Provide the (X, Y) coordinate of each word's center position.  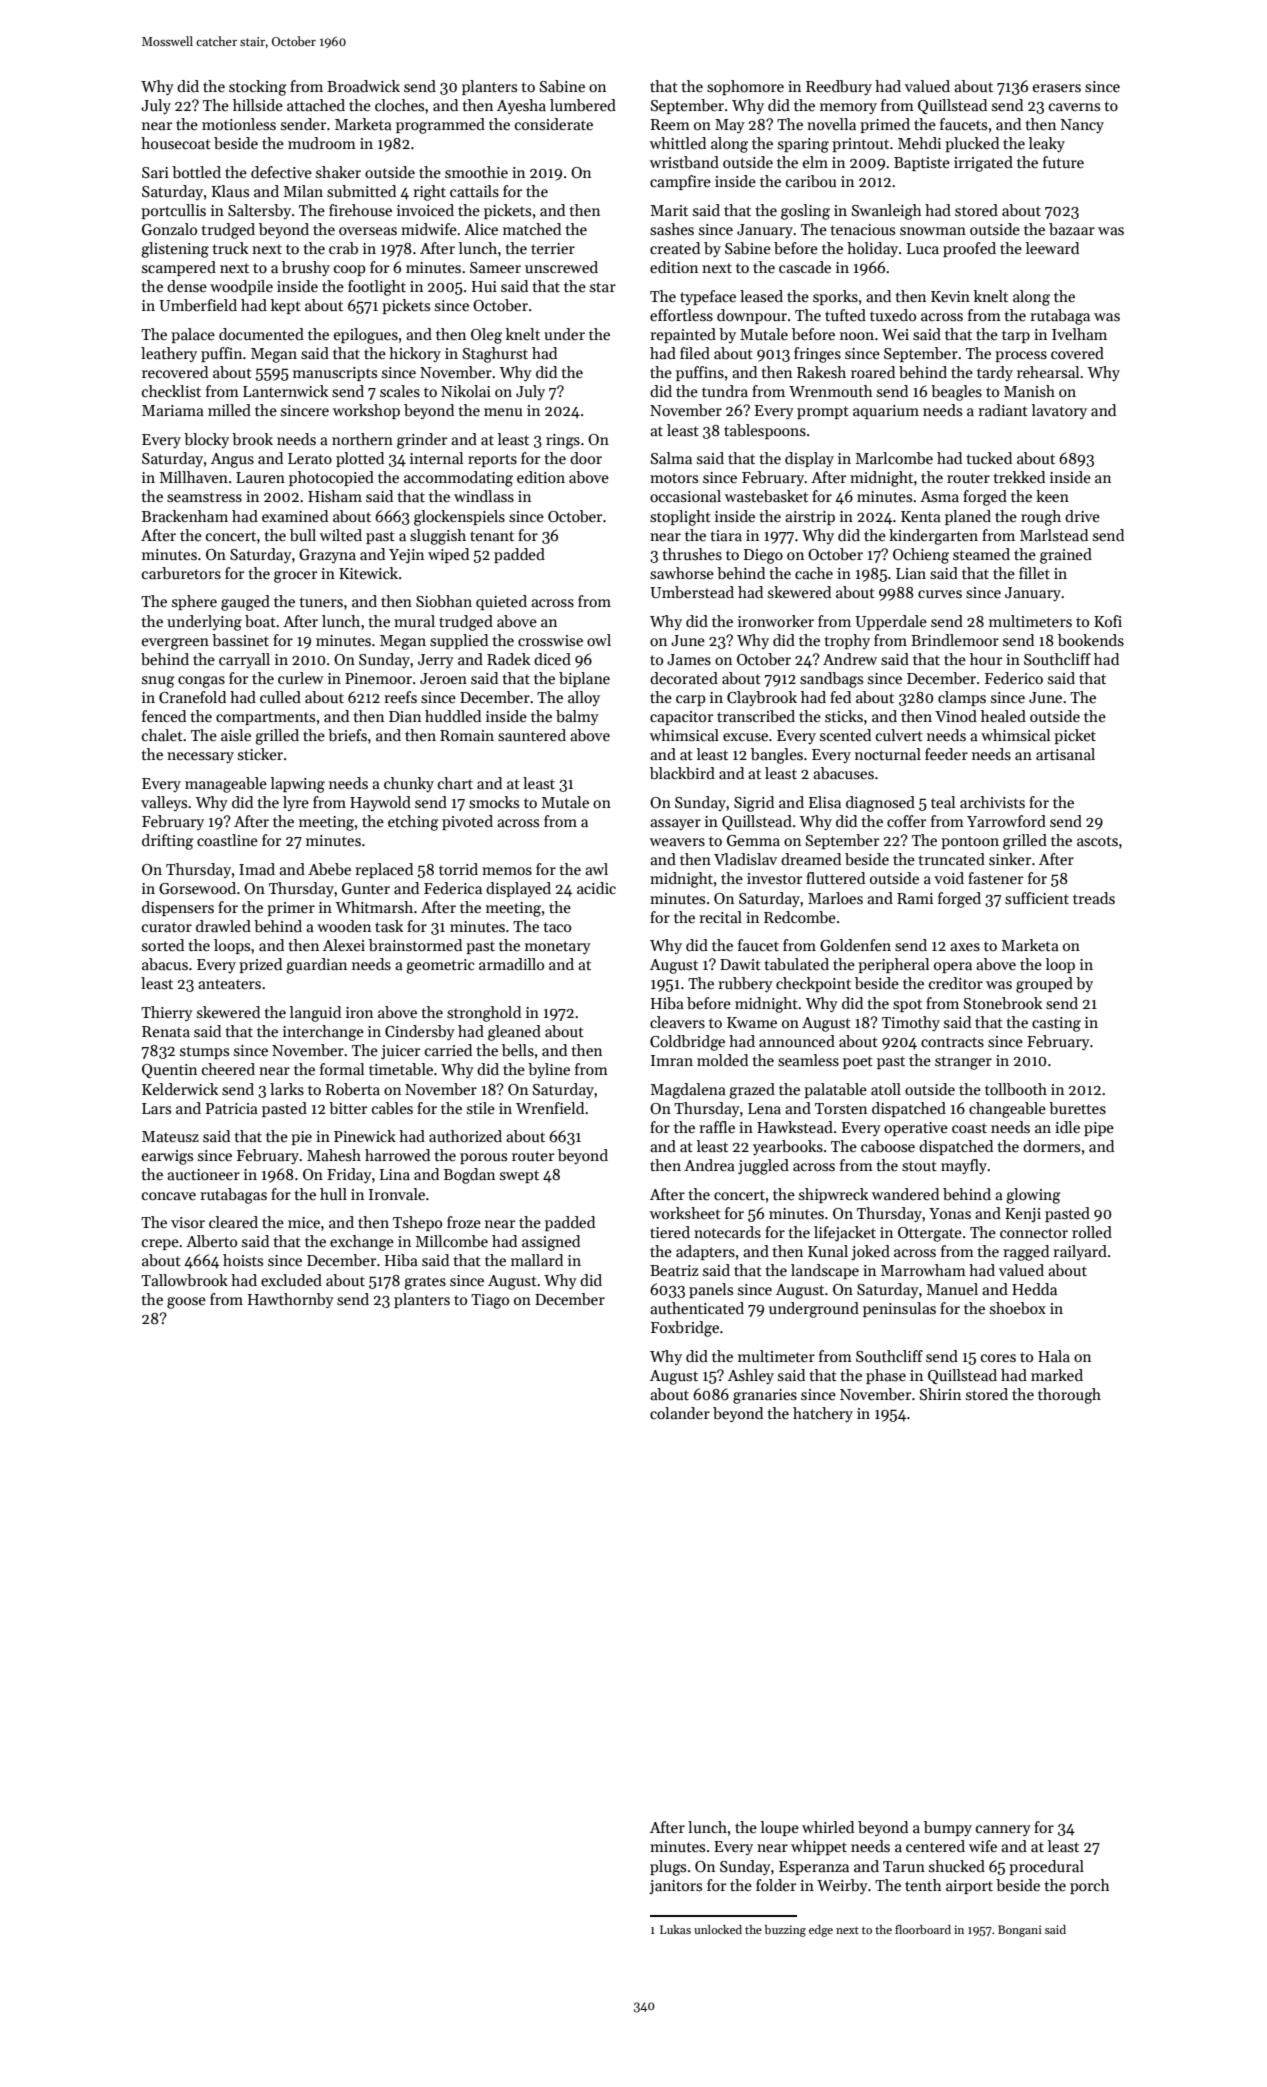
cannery (1003, 1830)
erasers (1057, 88)
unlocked (718, 1929)
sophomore (745, 87)
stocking (258, 88)
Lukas (675, 1929)
